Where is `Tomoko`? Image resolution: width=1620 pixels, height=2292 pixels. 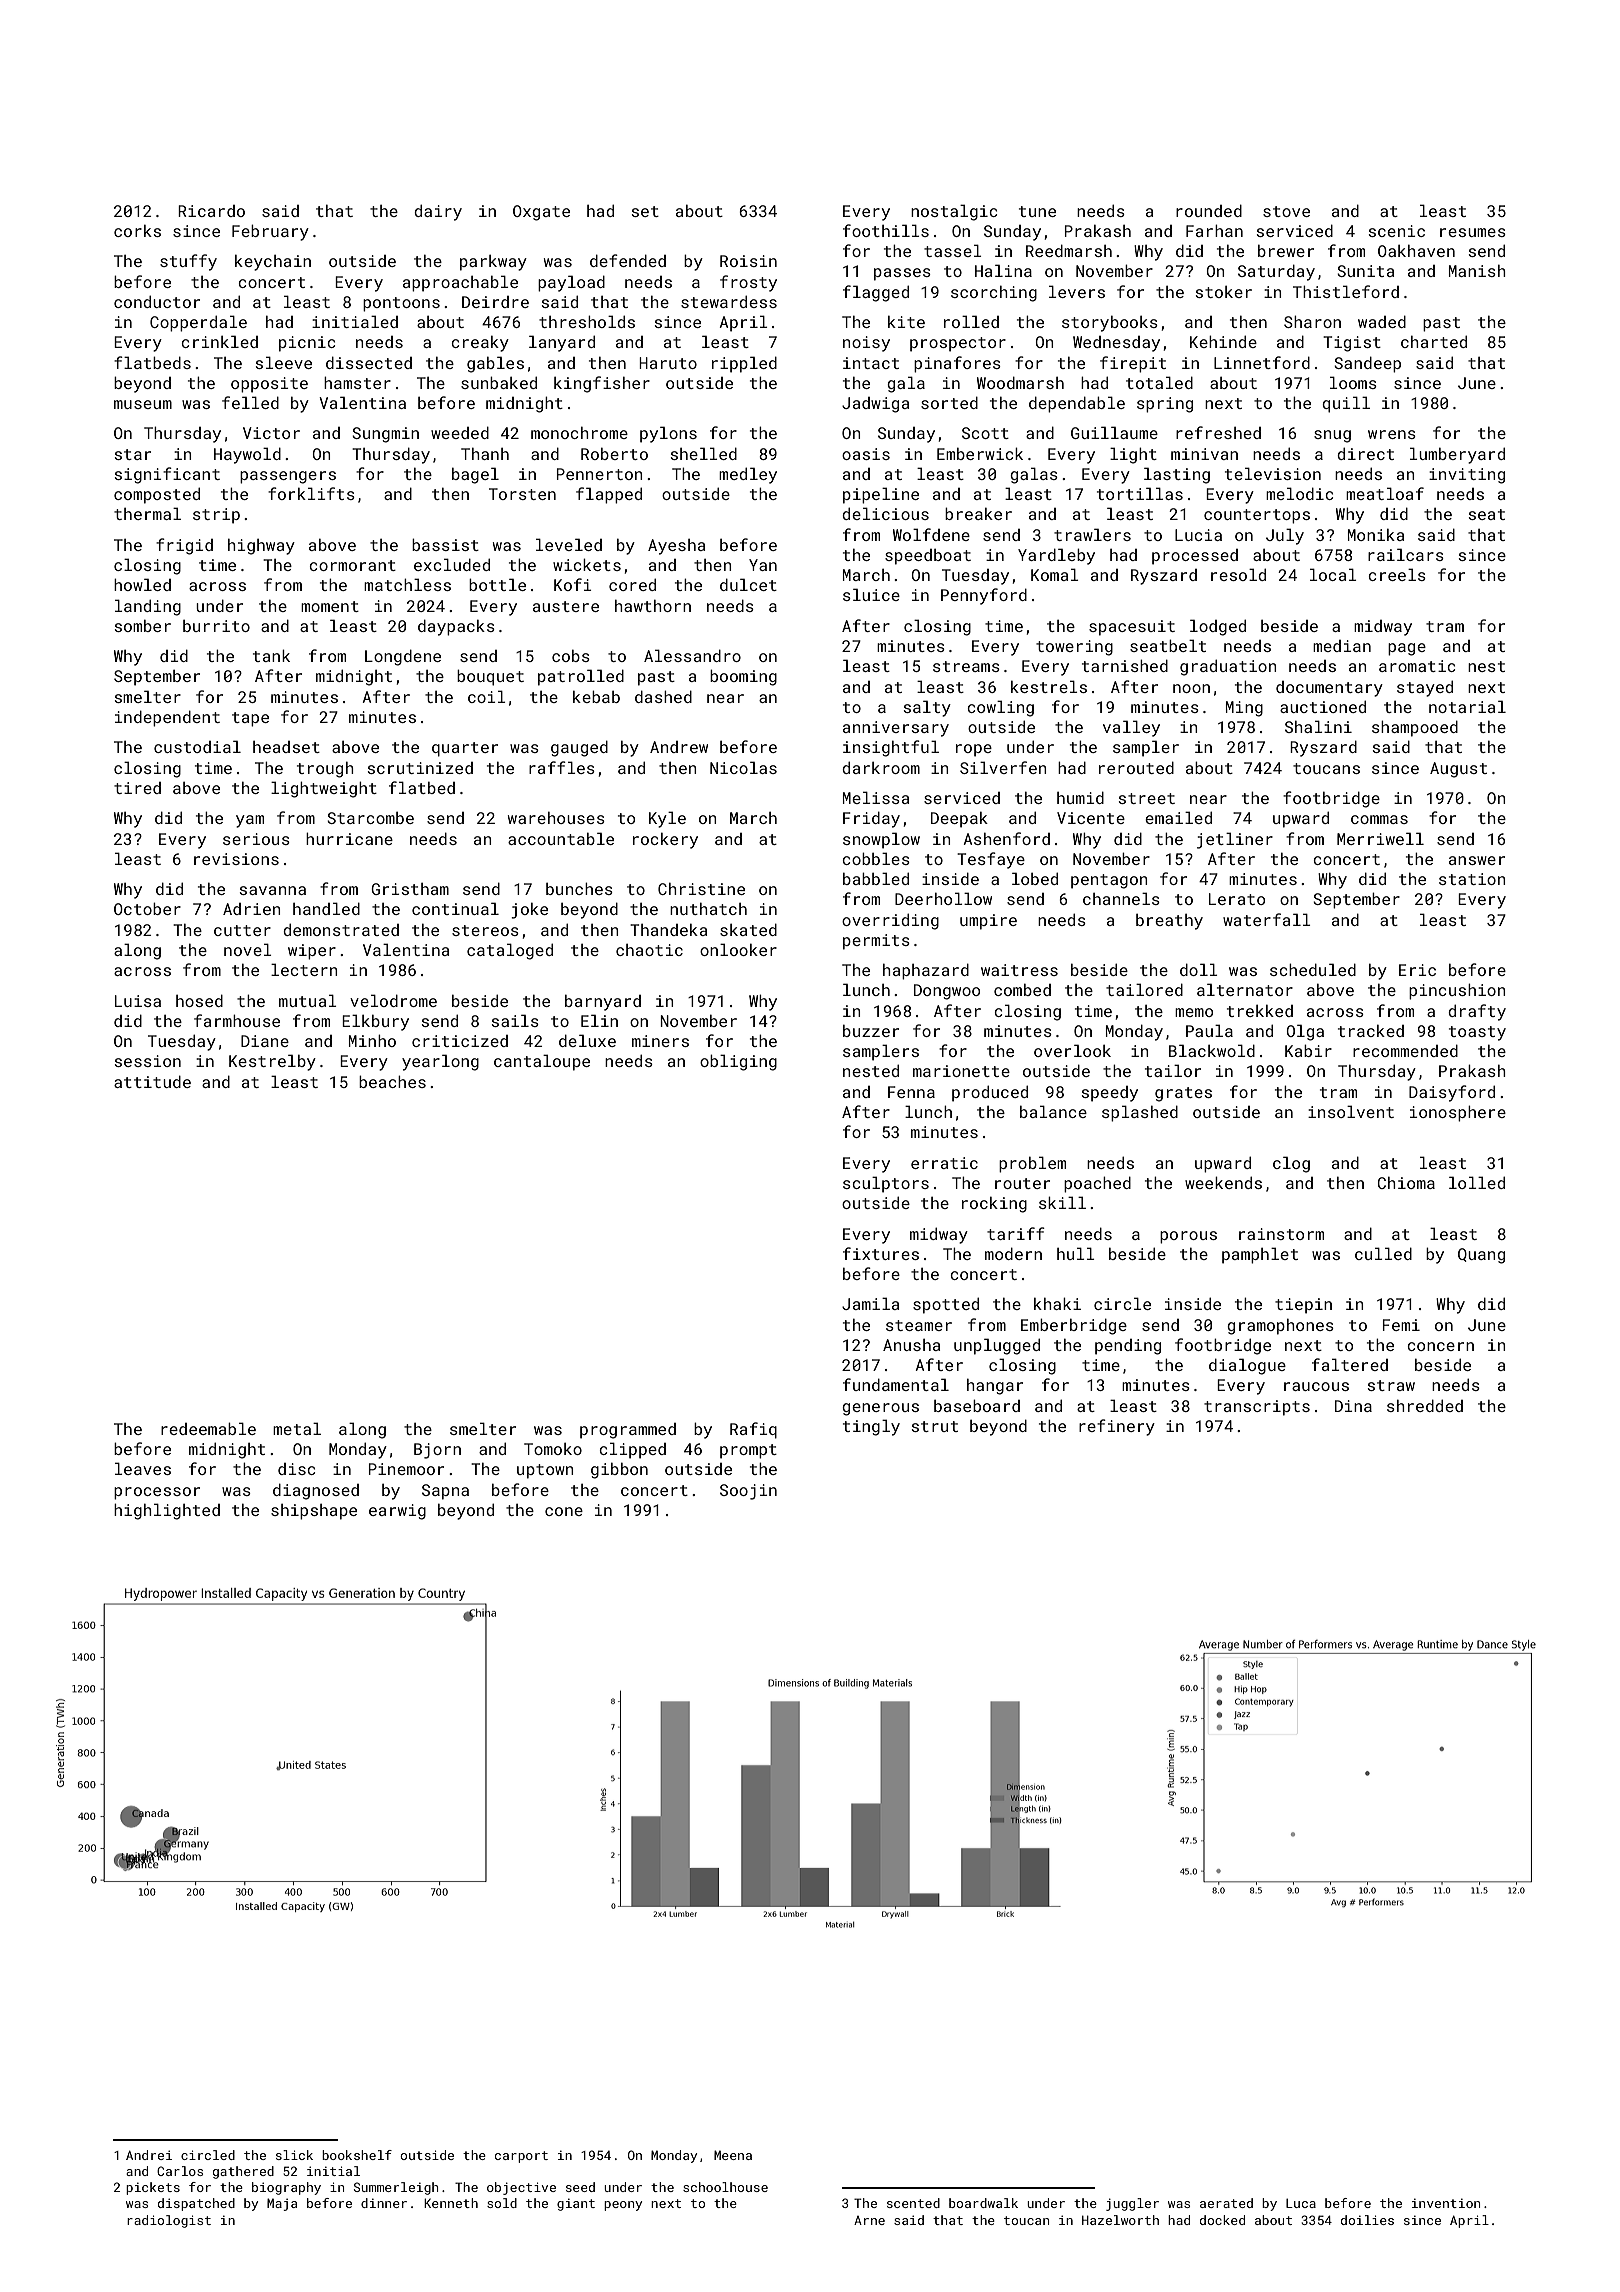
Tomoko is located at coordinates (553, 1449).
